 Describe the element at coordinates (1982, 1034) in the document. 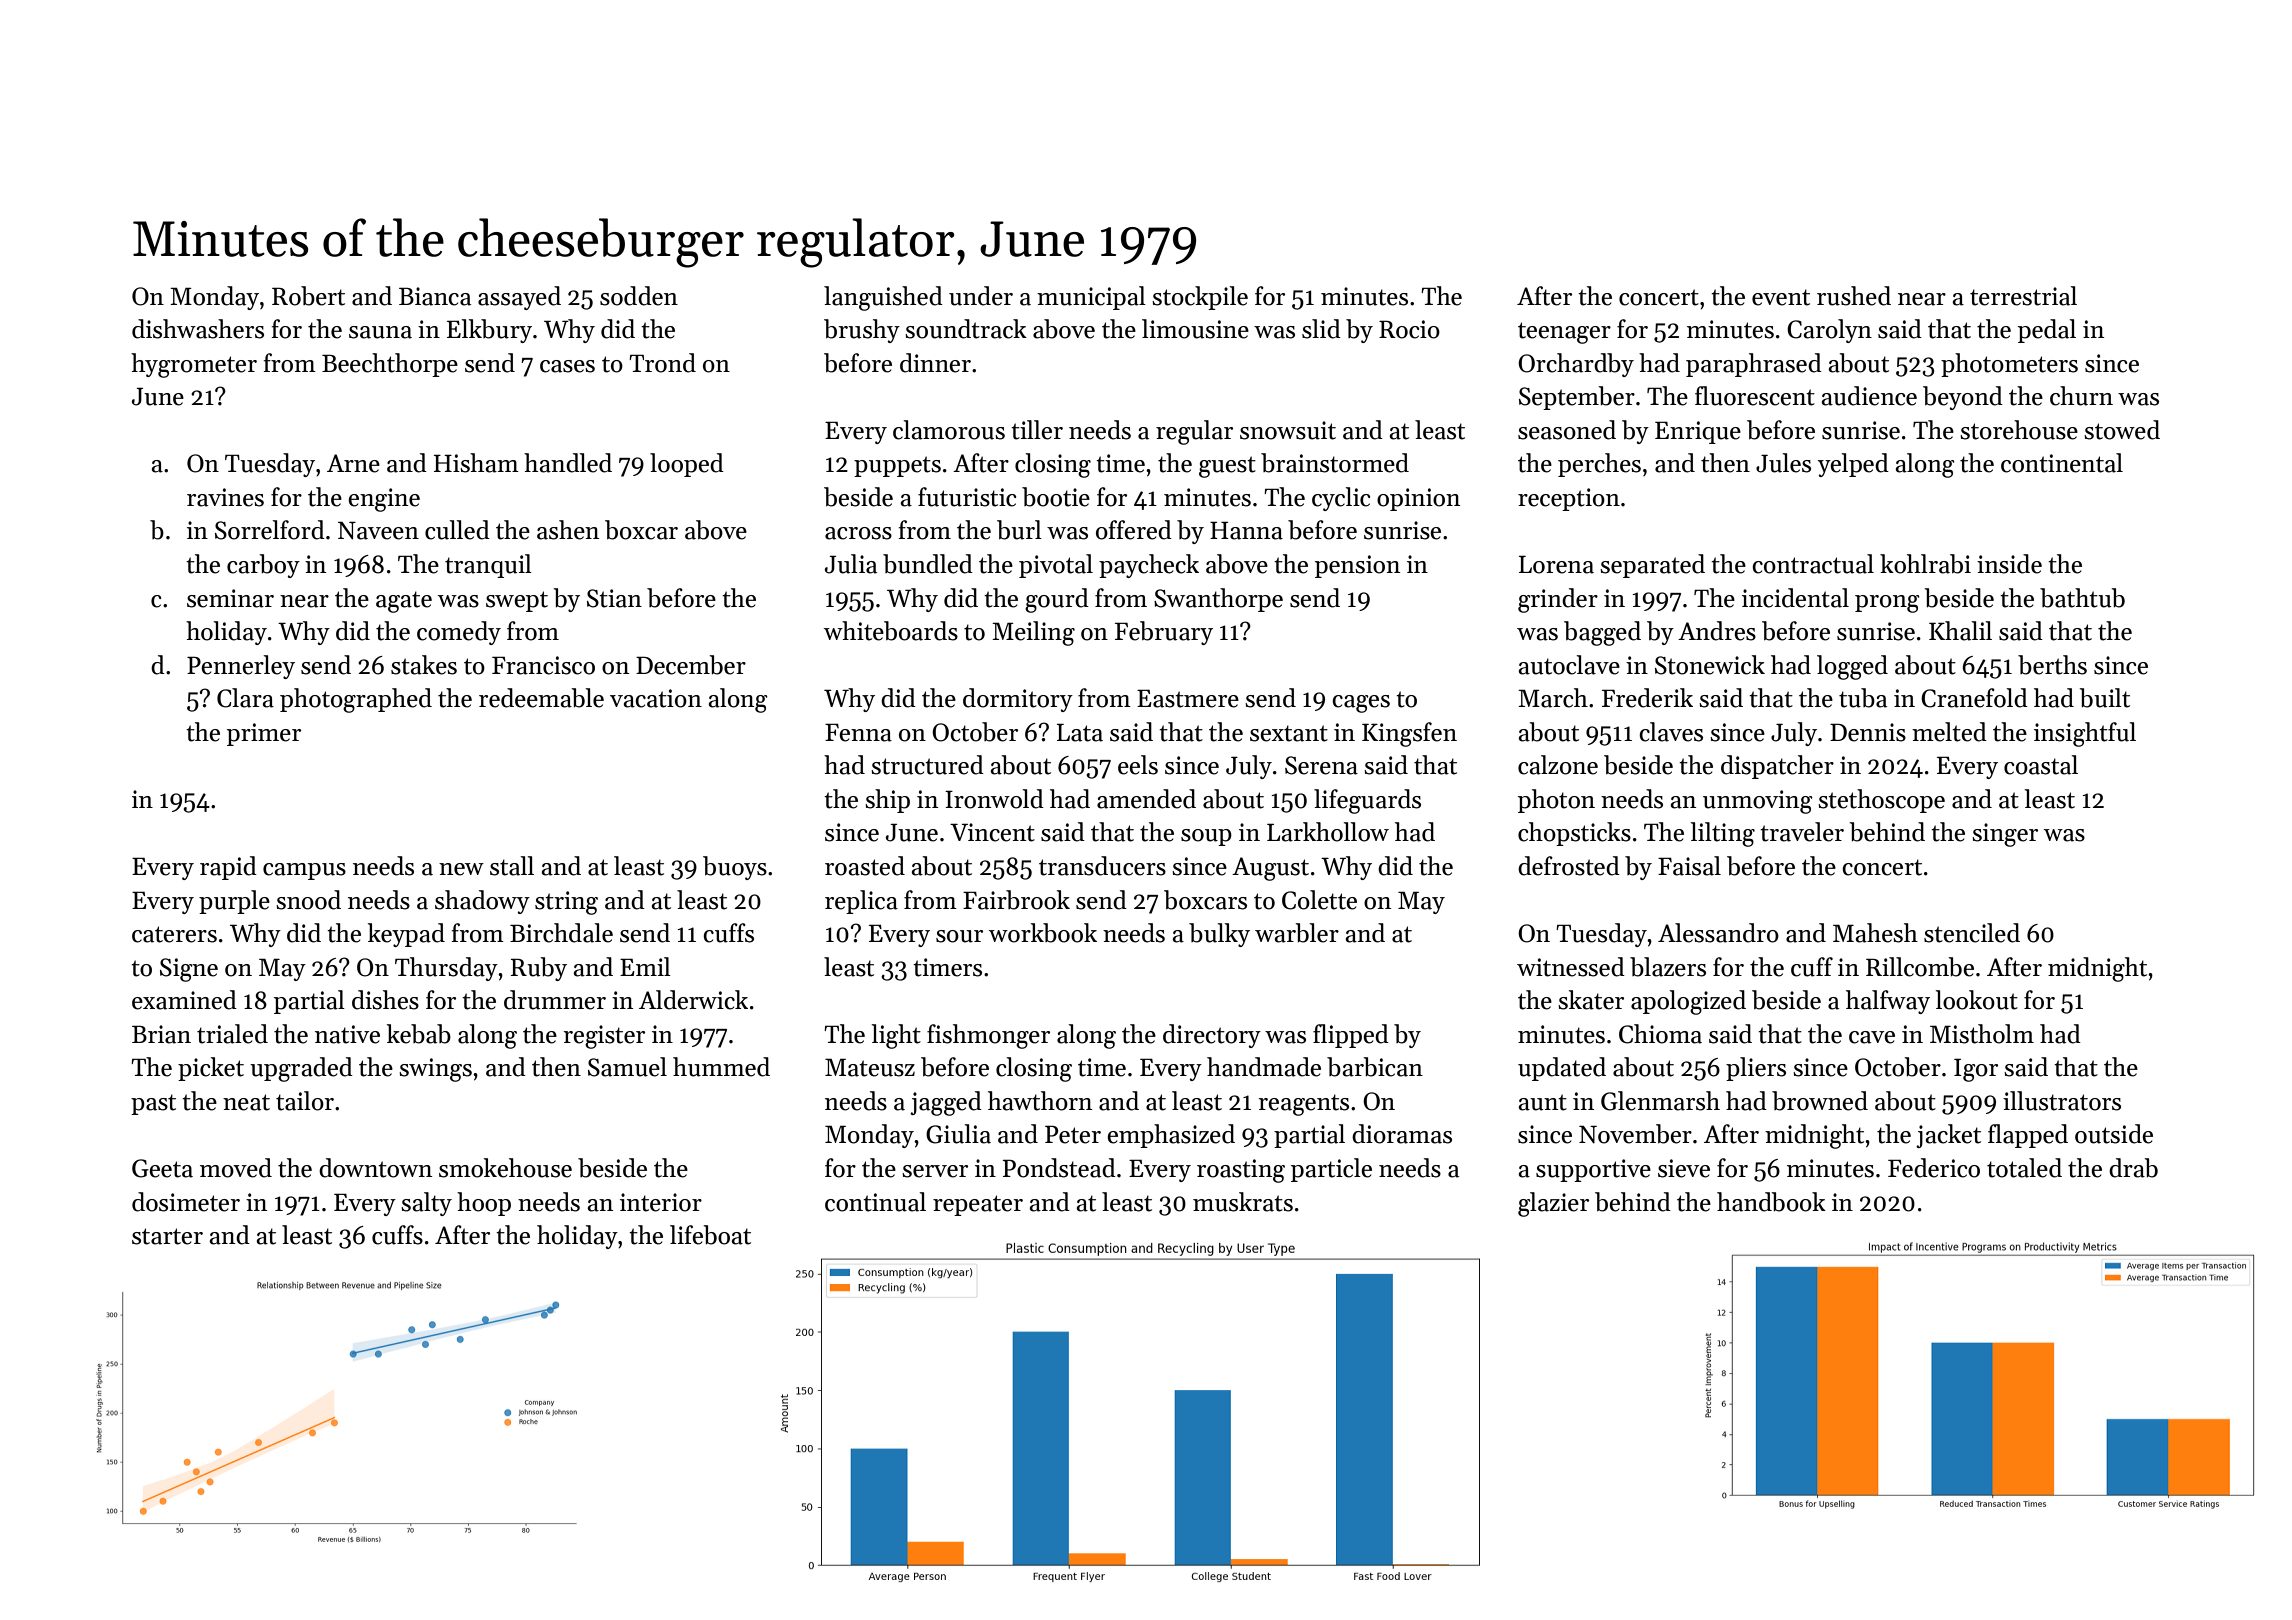

I see `Mistholm` at that location.
